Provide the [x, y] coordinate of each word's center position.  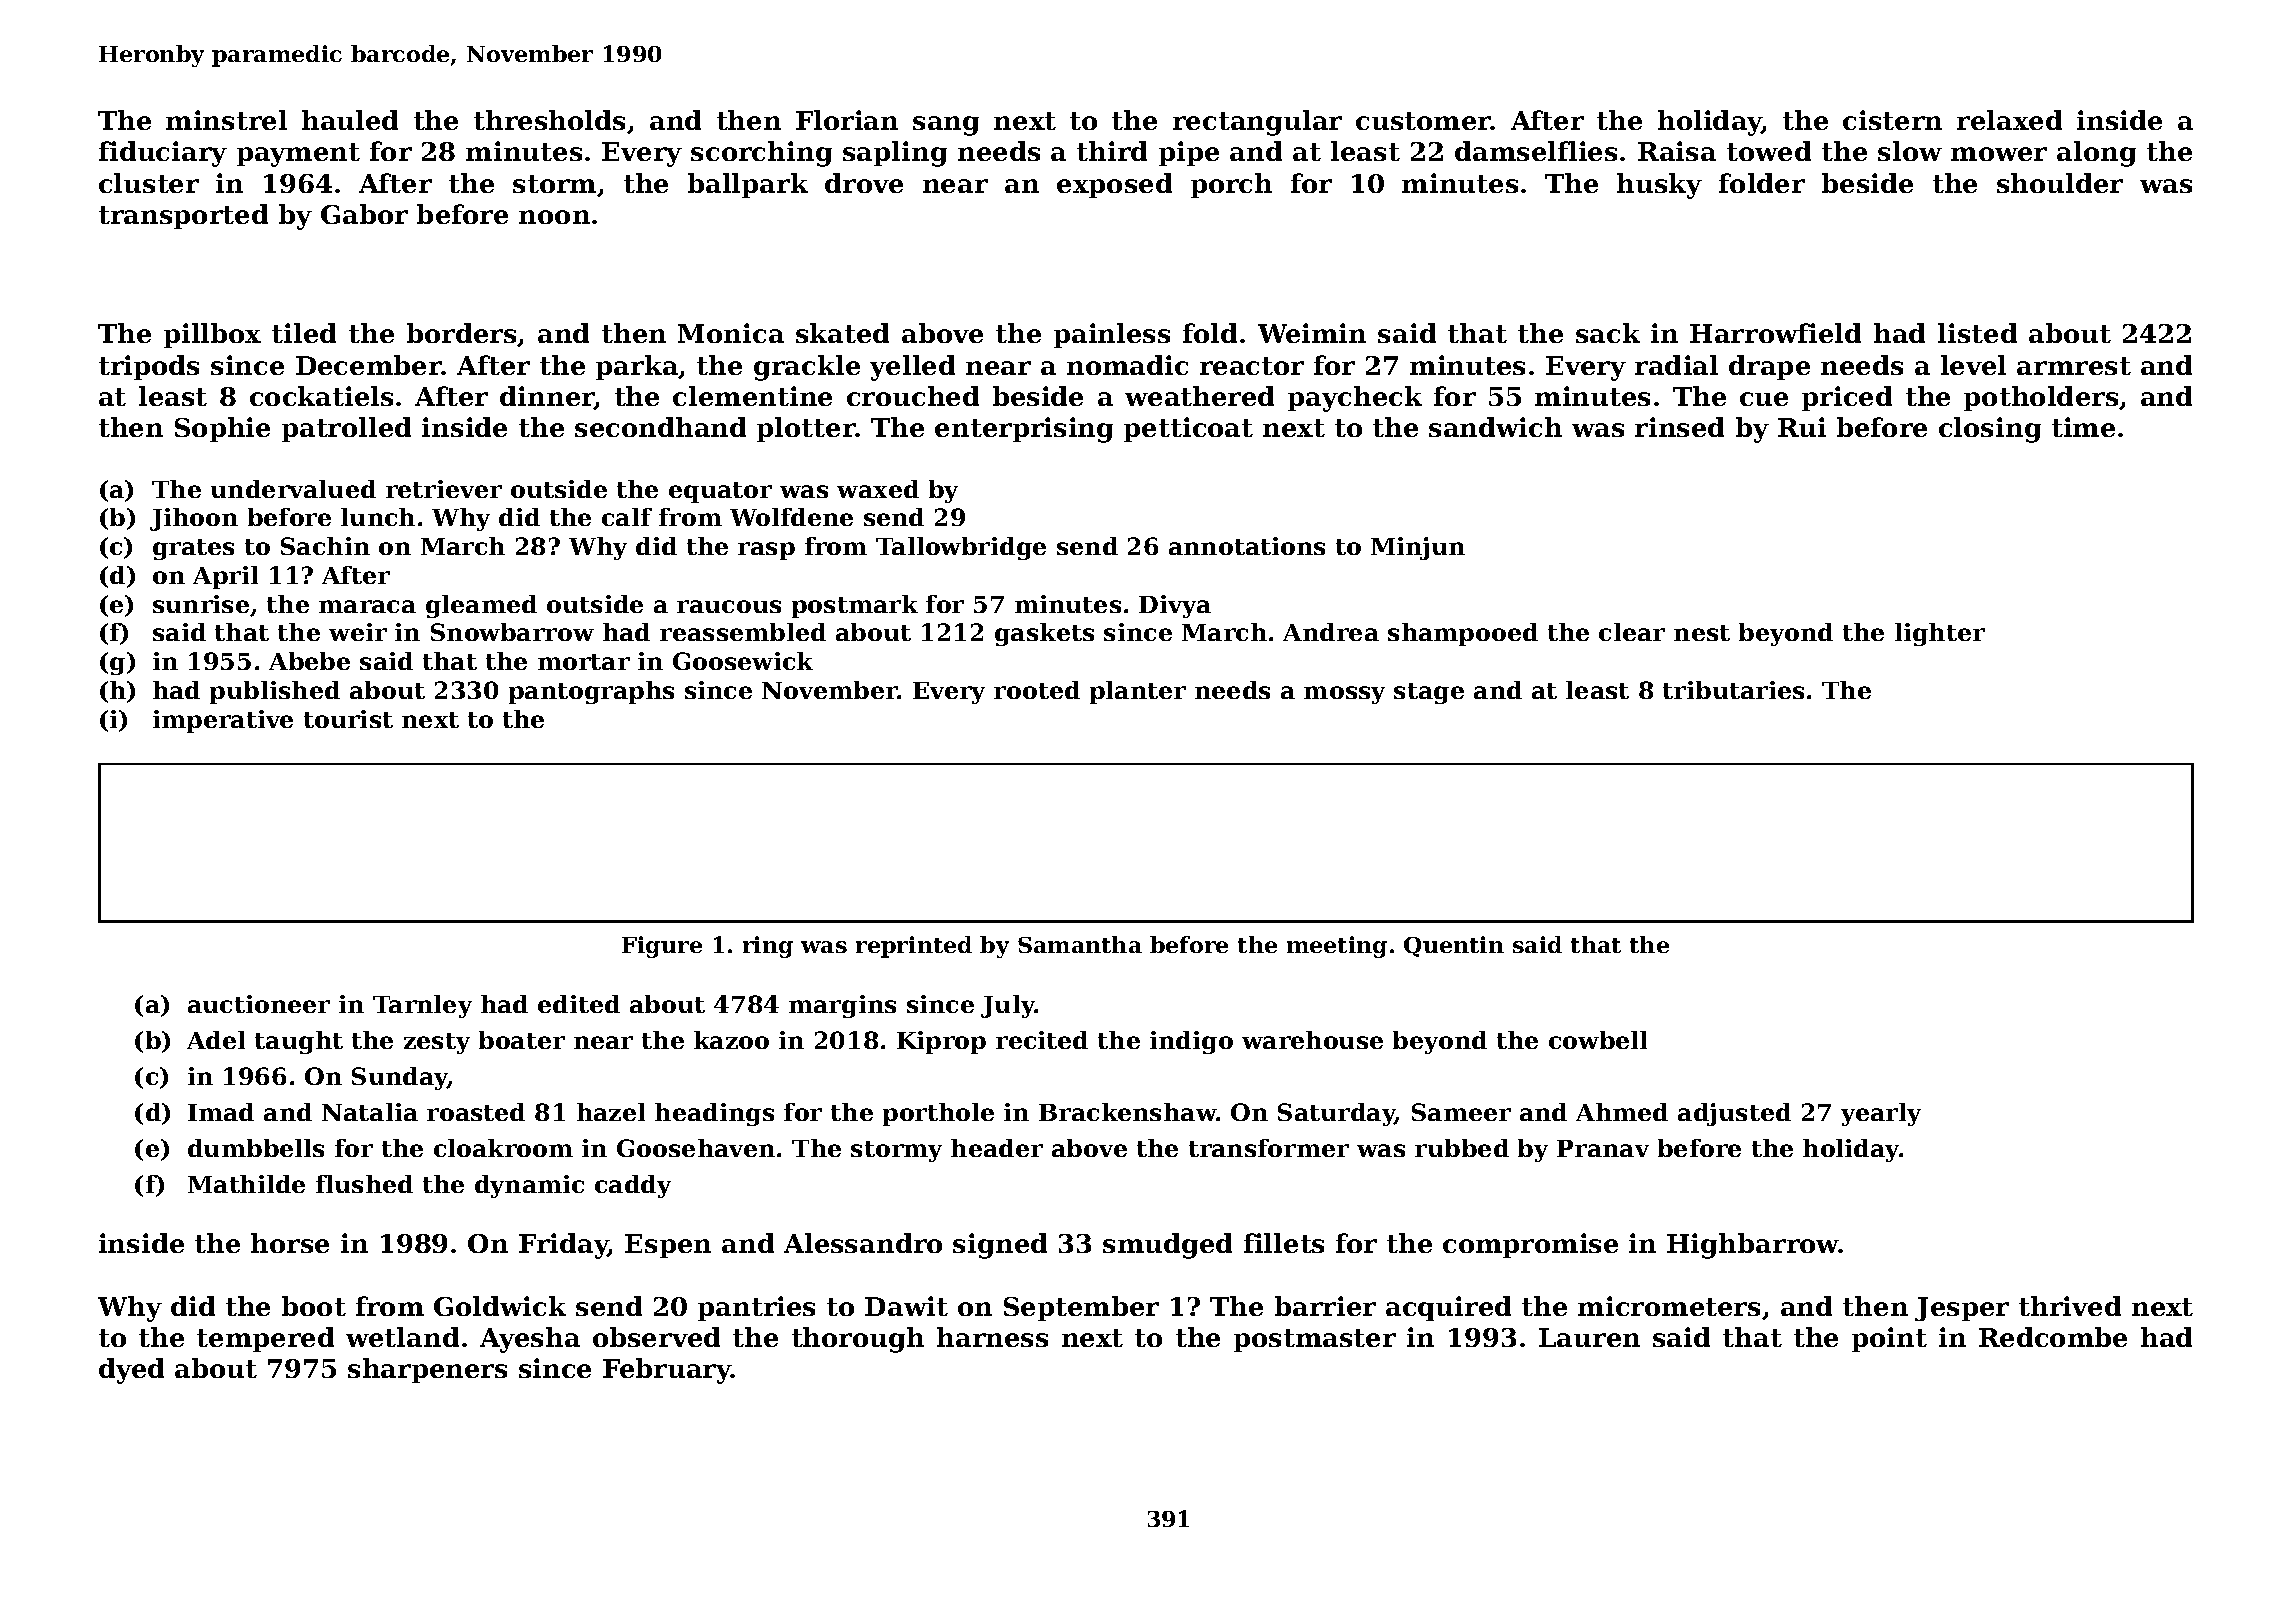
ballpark [748, 185]
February [667, 1371]
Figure [662, 947]
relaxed [2009, 120]
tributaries [1733, 690]
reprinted [914, 947]
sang [946, 126]
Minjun [1418, 548]
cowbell [1598, 1040]
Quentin [1454, 946]
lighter [1940, 634]
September [1081, 1308]
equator [720, 492]
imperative [223, 721]
